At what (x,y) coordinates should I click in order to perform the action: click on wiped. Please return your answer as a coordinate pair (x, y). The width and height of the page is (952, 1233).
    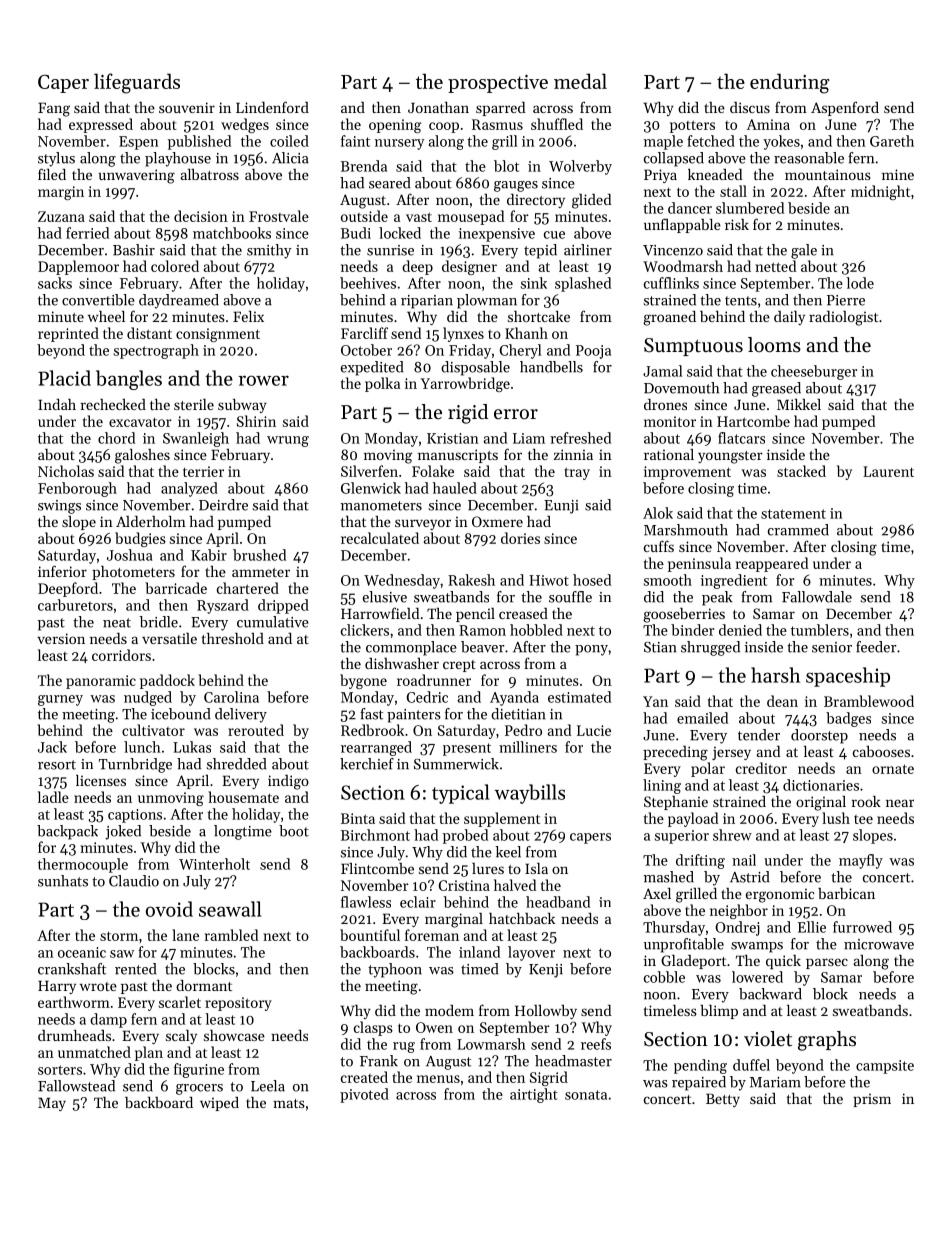
    Looking at the image, I should click on (219, 1104).
